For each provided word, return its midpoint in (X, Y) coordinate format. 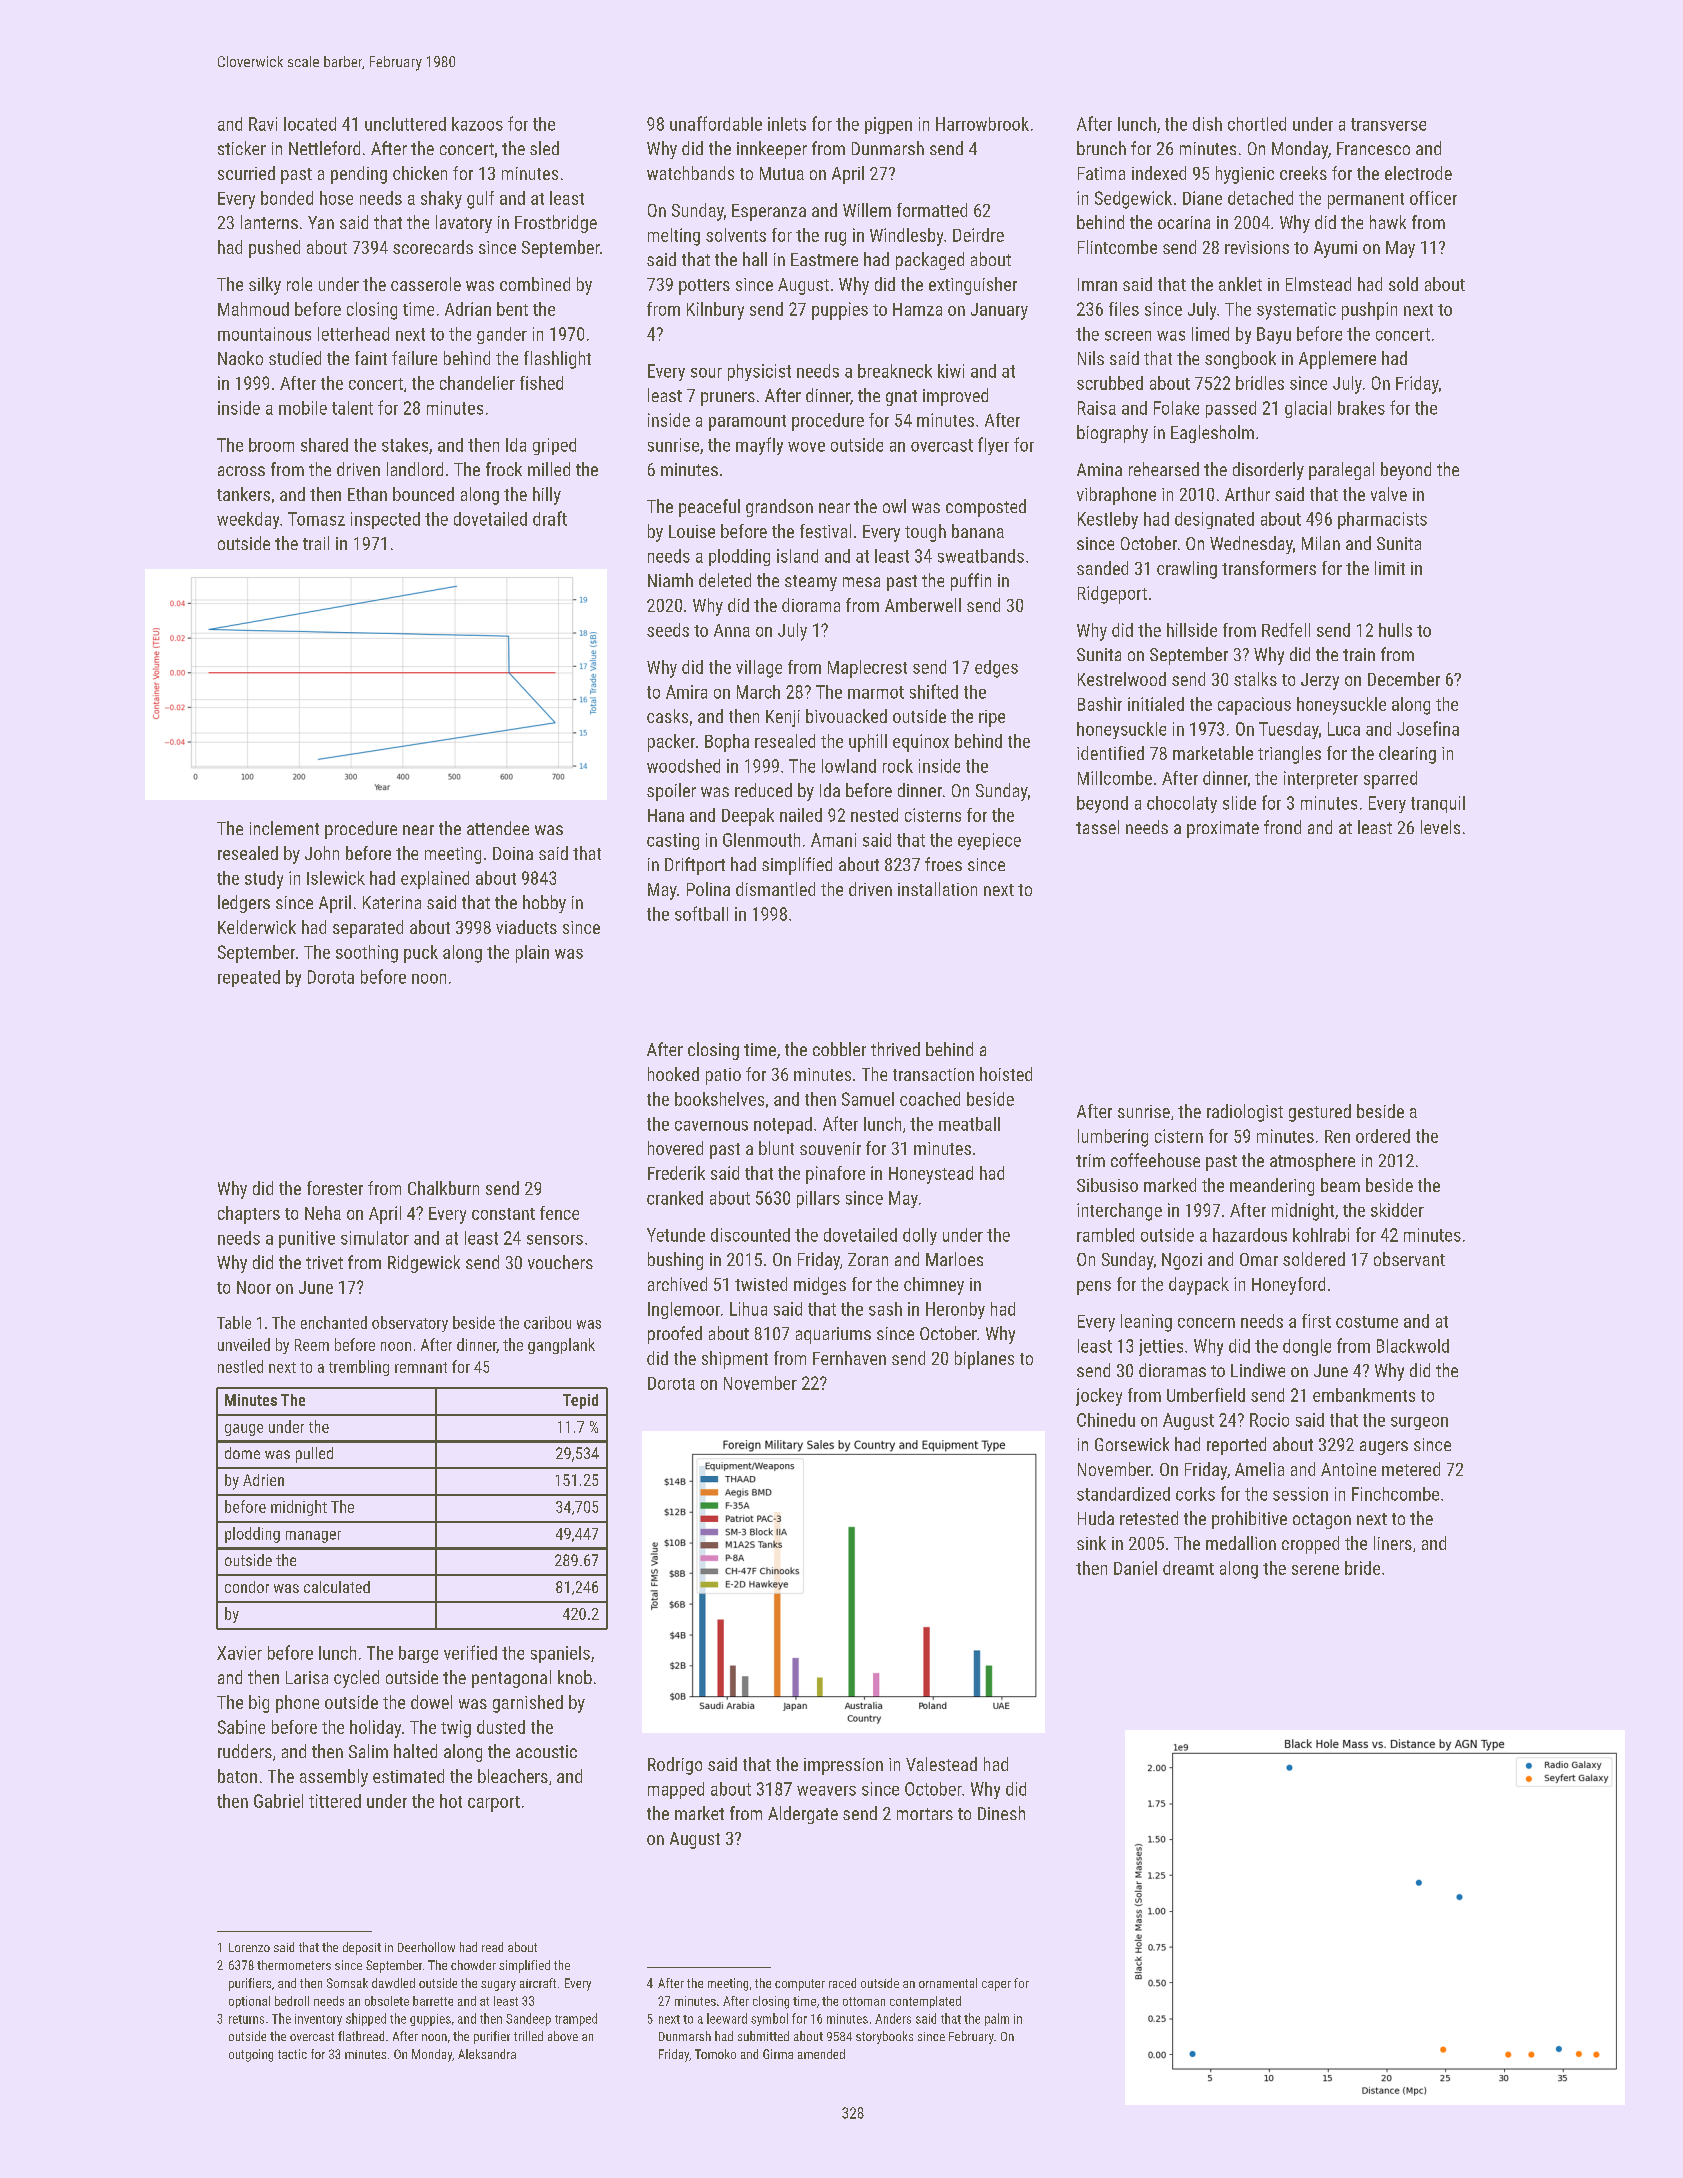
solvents (736, 235)
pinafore (835, 1175)
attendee (498, 828)
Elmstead (1318, 284)
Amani (833, 840)
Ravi (263, 124)
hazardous (1250, 1235)
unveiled (244, 1344)
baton (237, 1776)
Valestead (941, 1764)
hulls (1395, 630)
